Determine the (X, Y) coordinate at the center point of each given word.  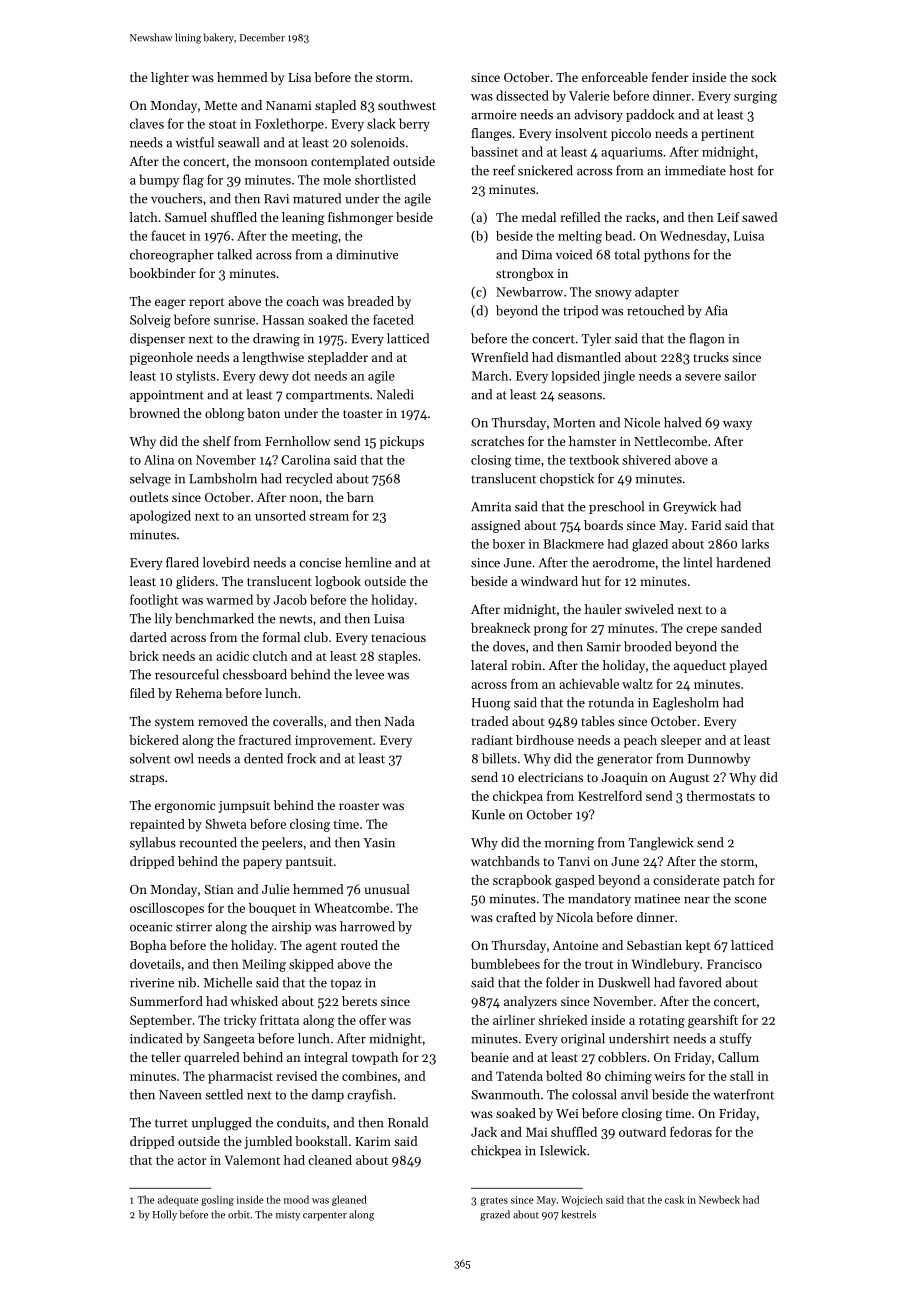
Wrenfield (499, 357)
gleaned (349, 1200)
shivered (646, 460)
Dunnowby (719, 759)
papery (262, 864)
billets (499, 758)
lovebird (226, 562)
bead (618, 236)
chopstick (567, 479)
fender (670, 77)
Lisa (299, 77)
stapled (335, 106)
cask (674, 1199)
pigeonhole (161, 358)
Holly (165, 1215)
